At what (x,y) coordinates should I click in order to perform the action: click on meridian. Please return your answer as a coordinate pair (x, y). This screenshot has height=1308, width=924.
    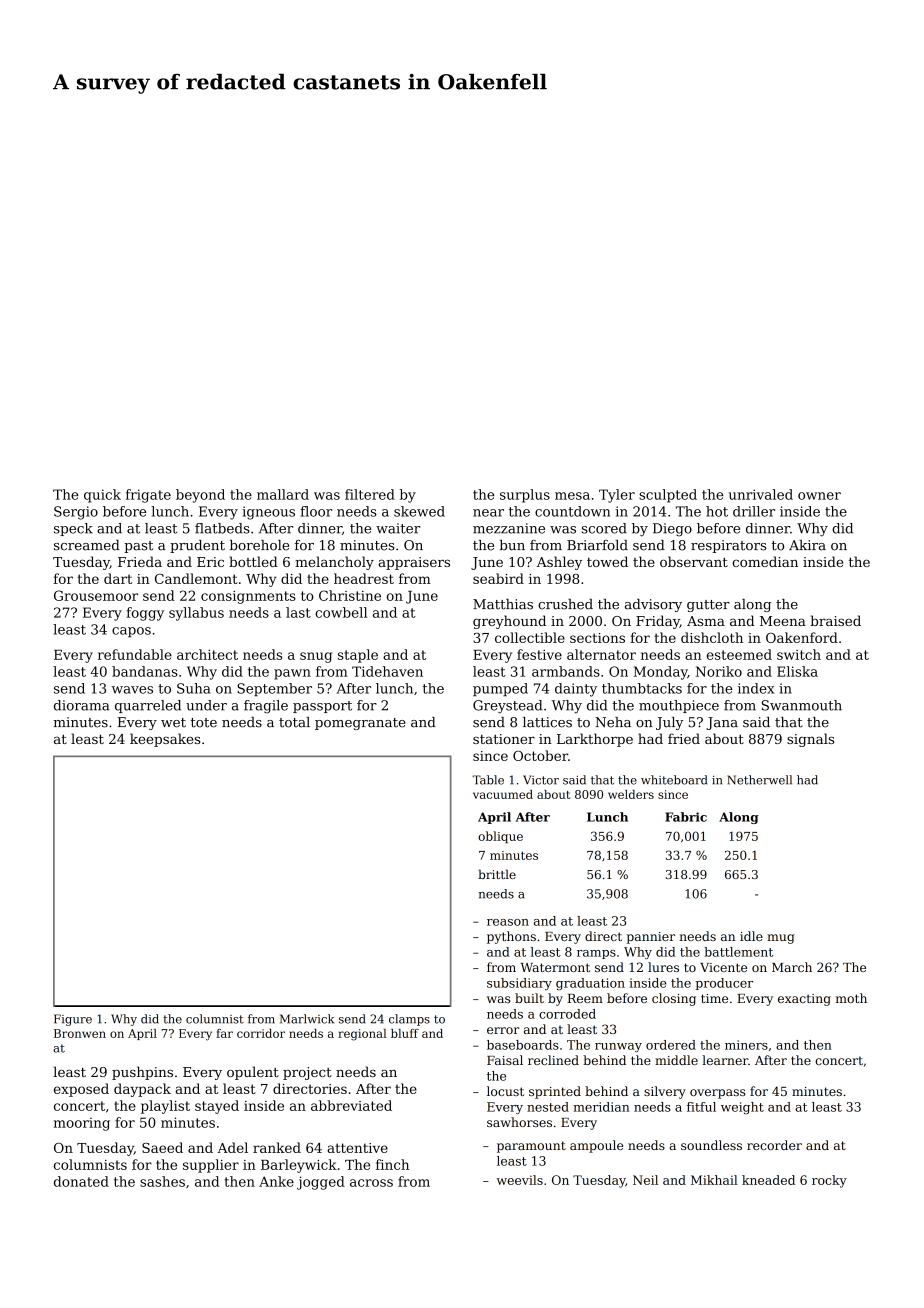
    Looking at the image, I should click on (601, 1107).
